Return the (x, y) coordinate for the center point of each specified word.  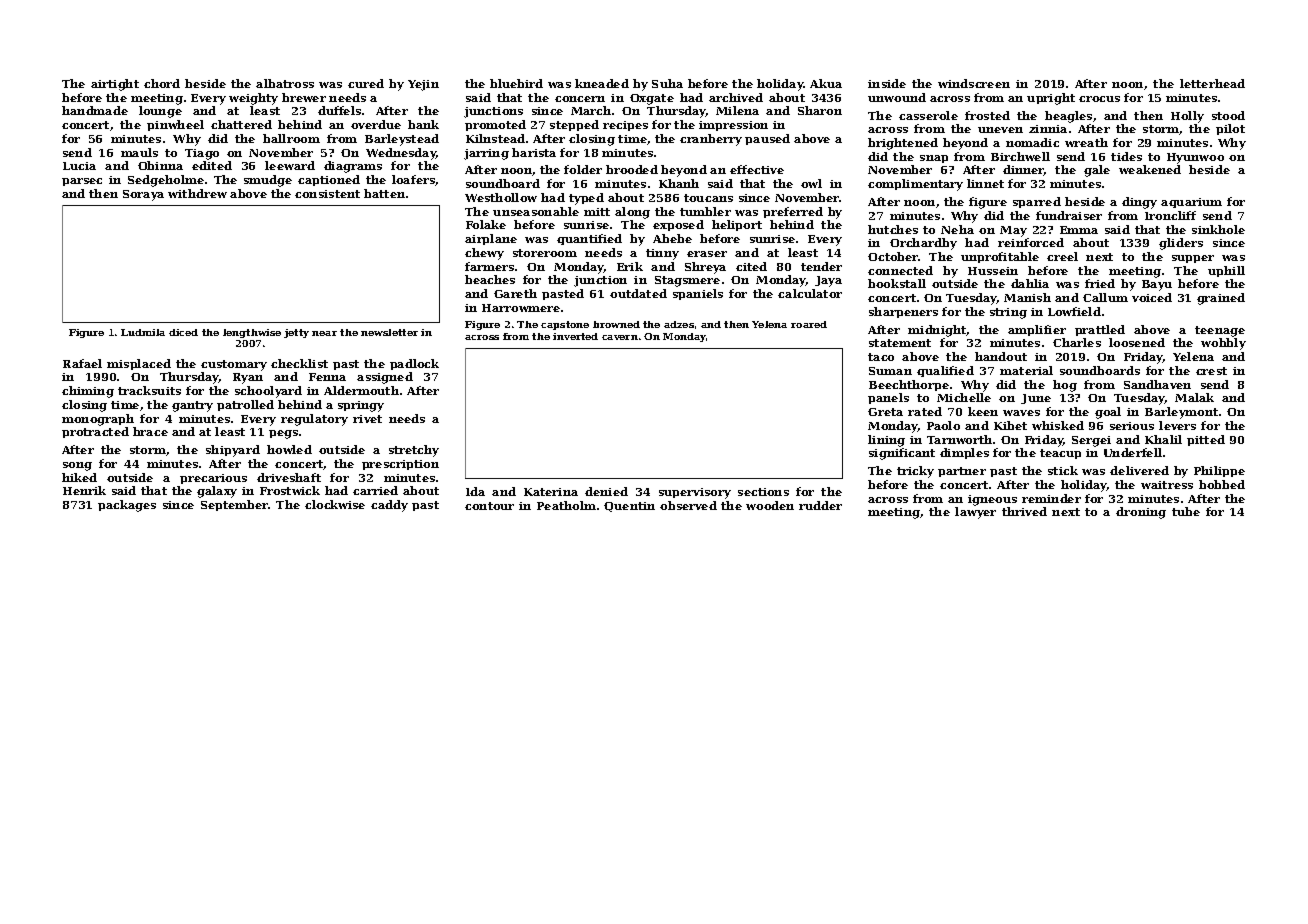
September (235, 505)
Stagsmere (687, 281)
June (1036, 399)
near (324, 333)
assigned (385, 378)
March (591, 110)
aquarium (1191, 203)
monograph (98, 420)
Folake (486, 224)
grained (1221, 299)
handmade (95, 110)
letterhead (1212, 83)
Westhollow (501, 197)
